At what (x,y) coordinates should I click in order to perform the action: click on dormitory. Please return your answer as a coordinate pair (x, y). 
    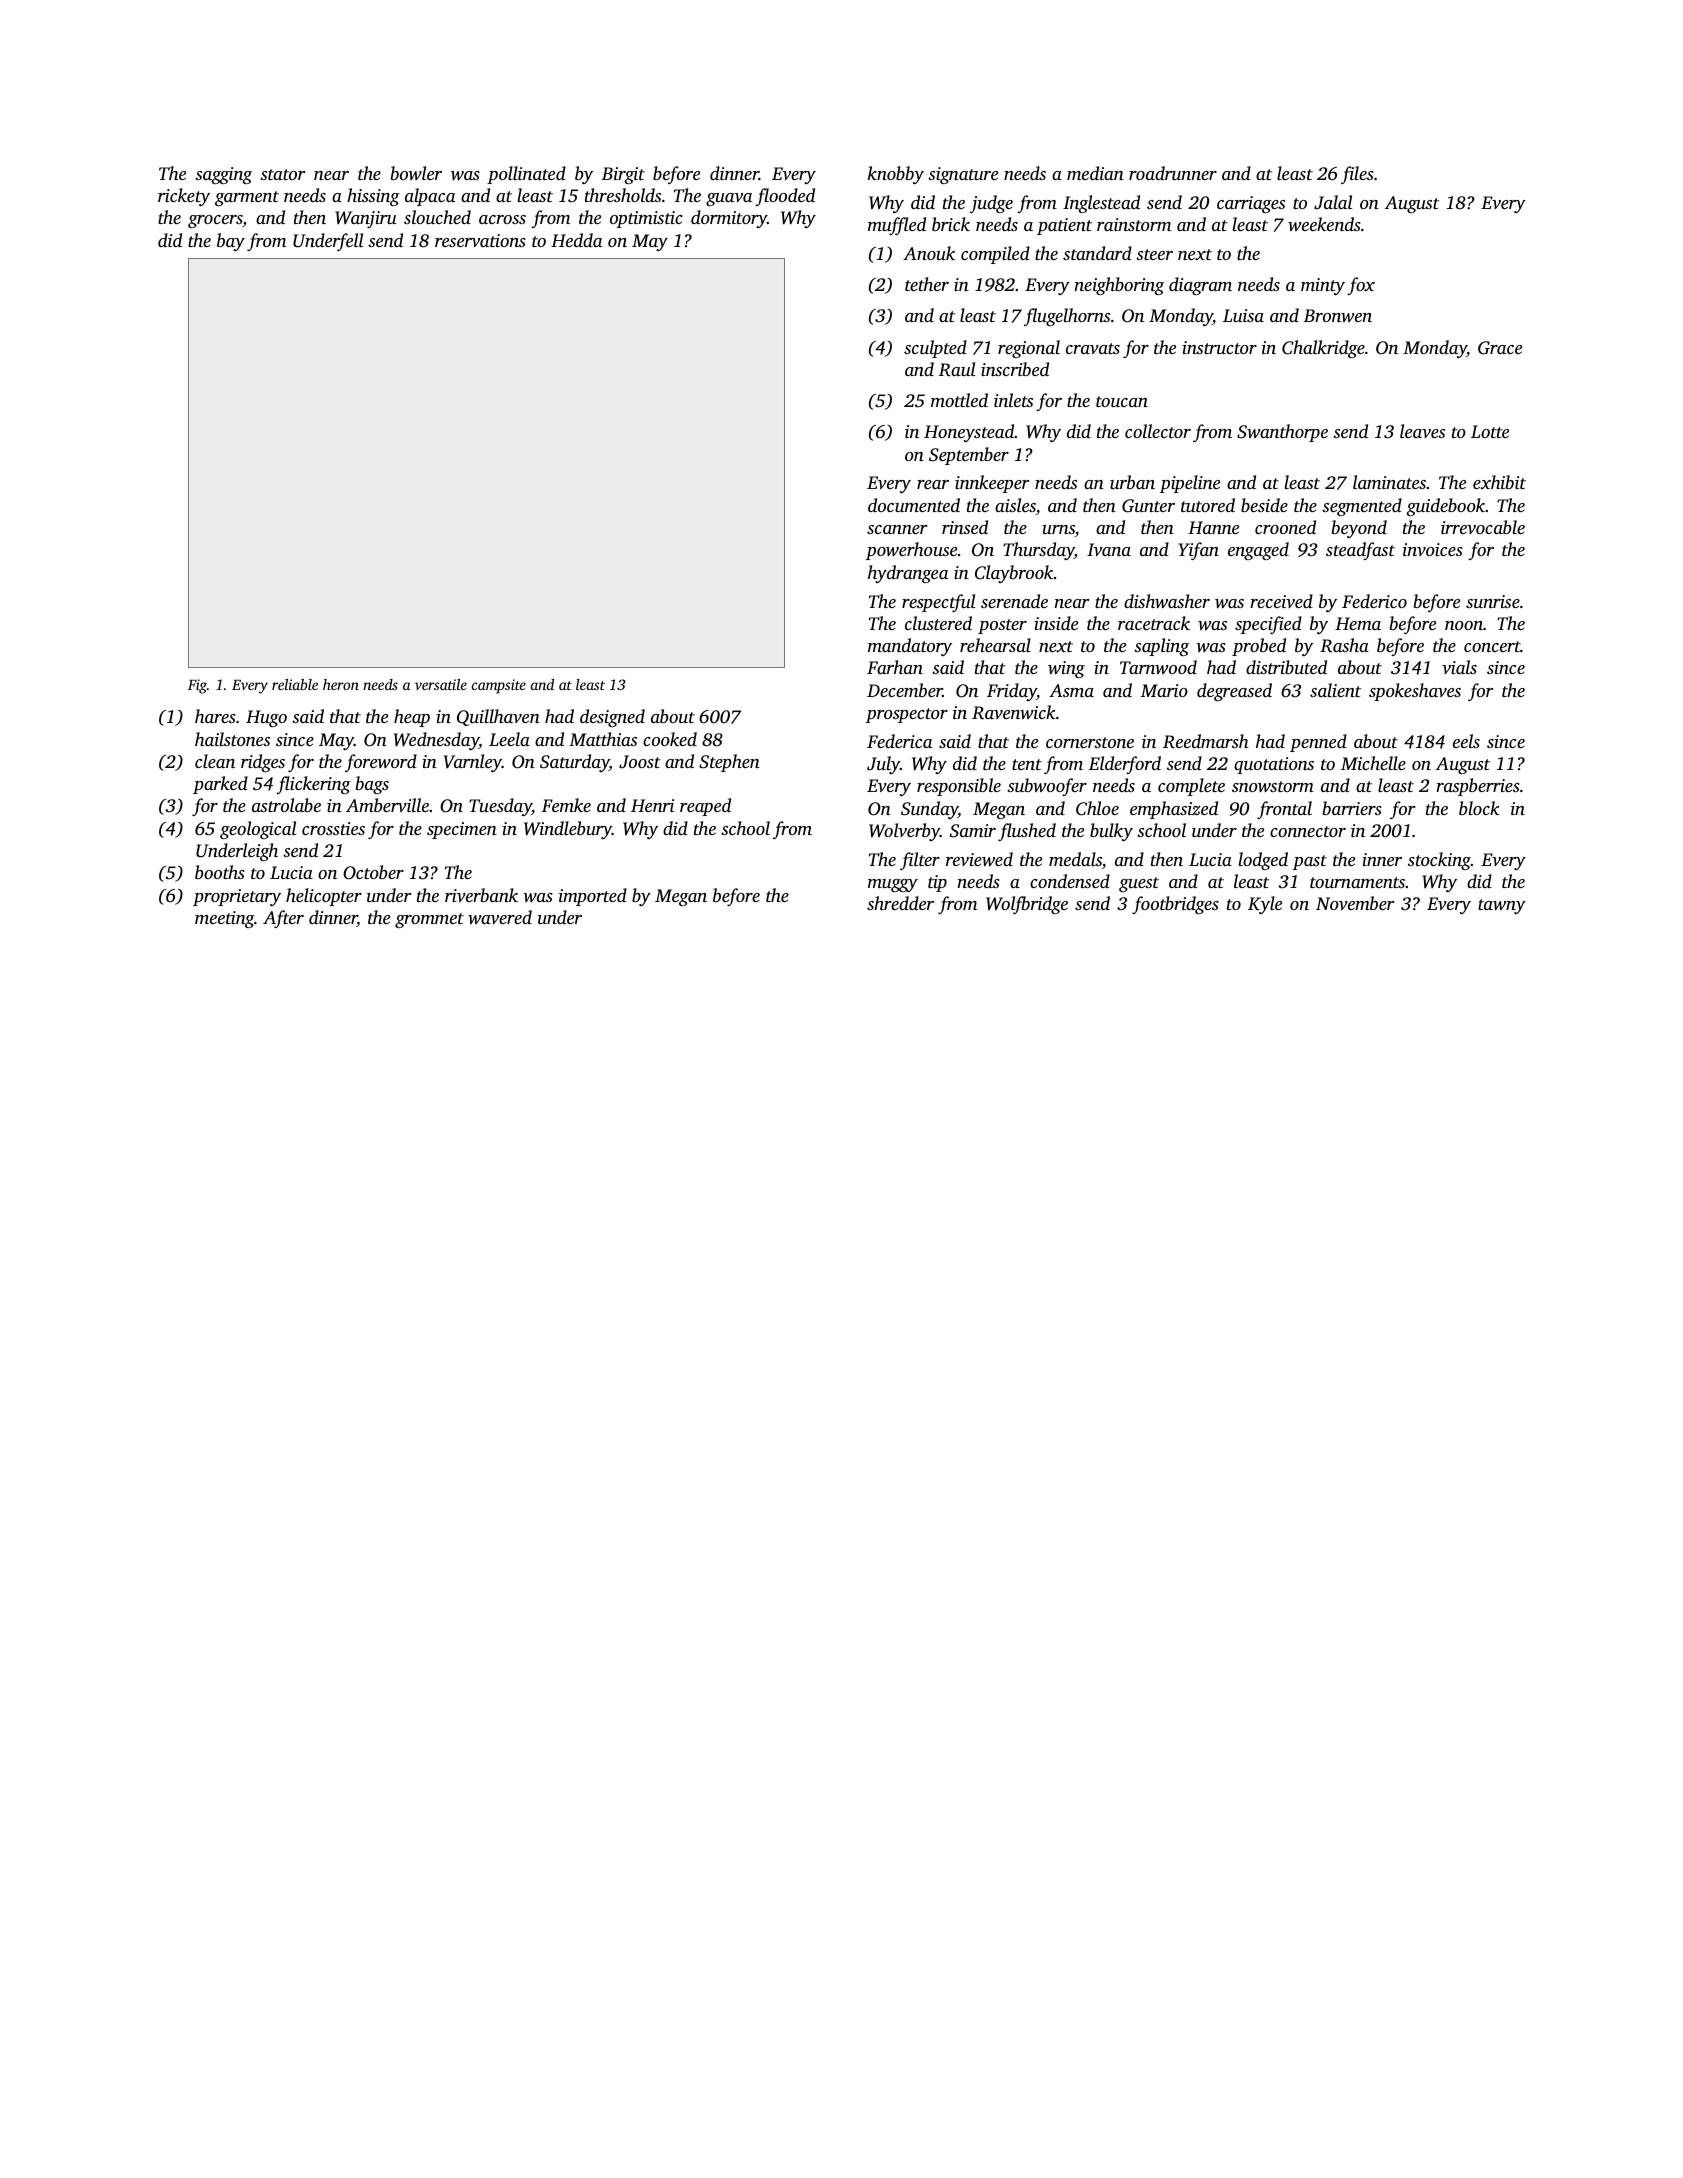
    Looking at the image, I should click on (729, 219).
